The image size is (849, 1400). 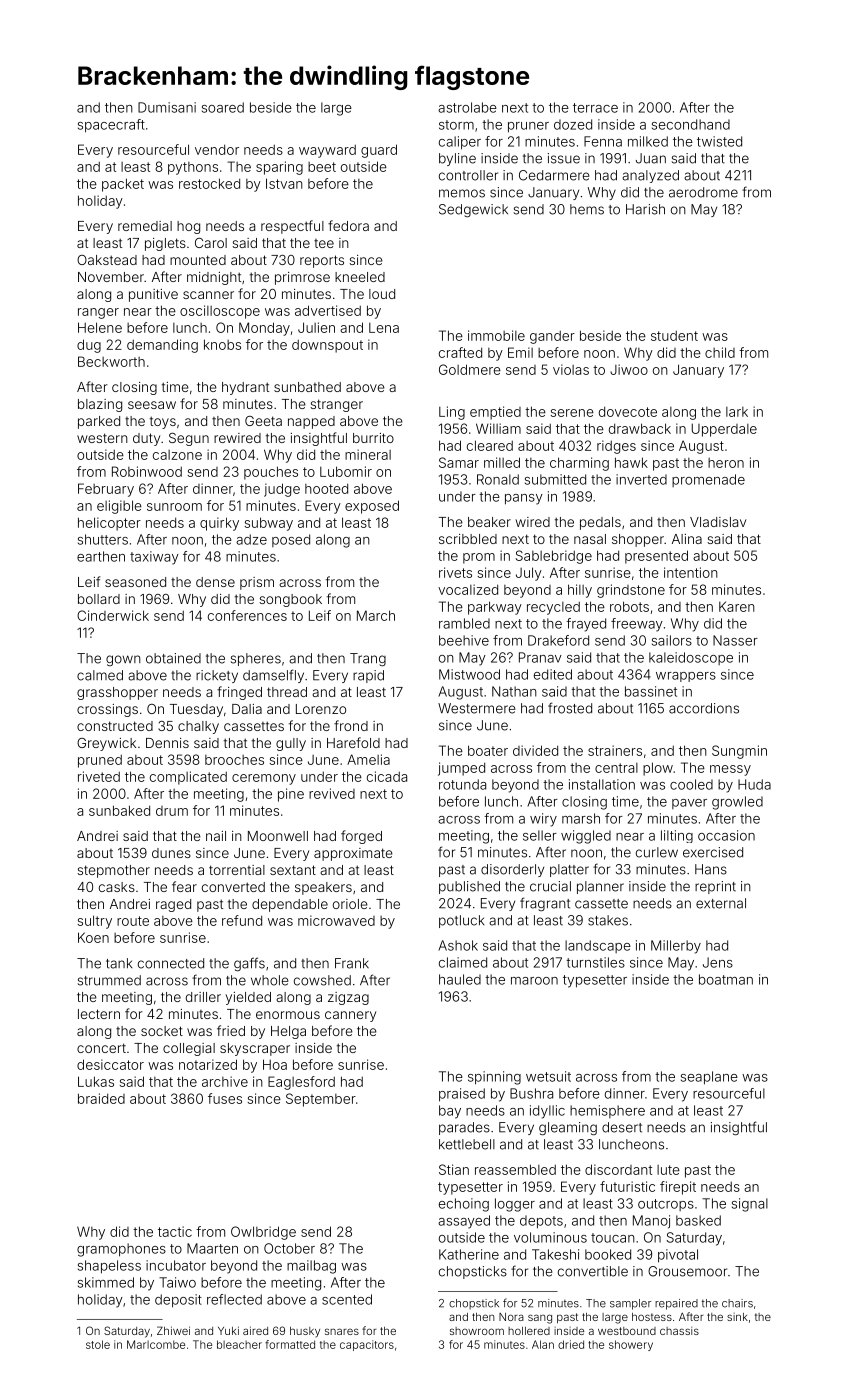 I want to click on turnstiles, so click(x=595, y=962).
